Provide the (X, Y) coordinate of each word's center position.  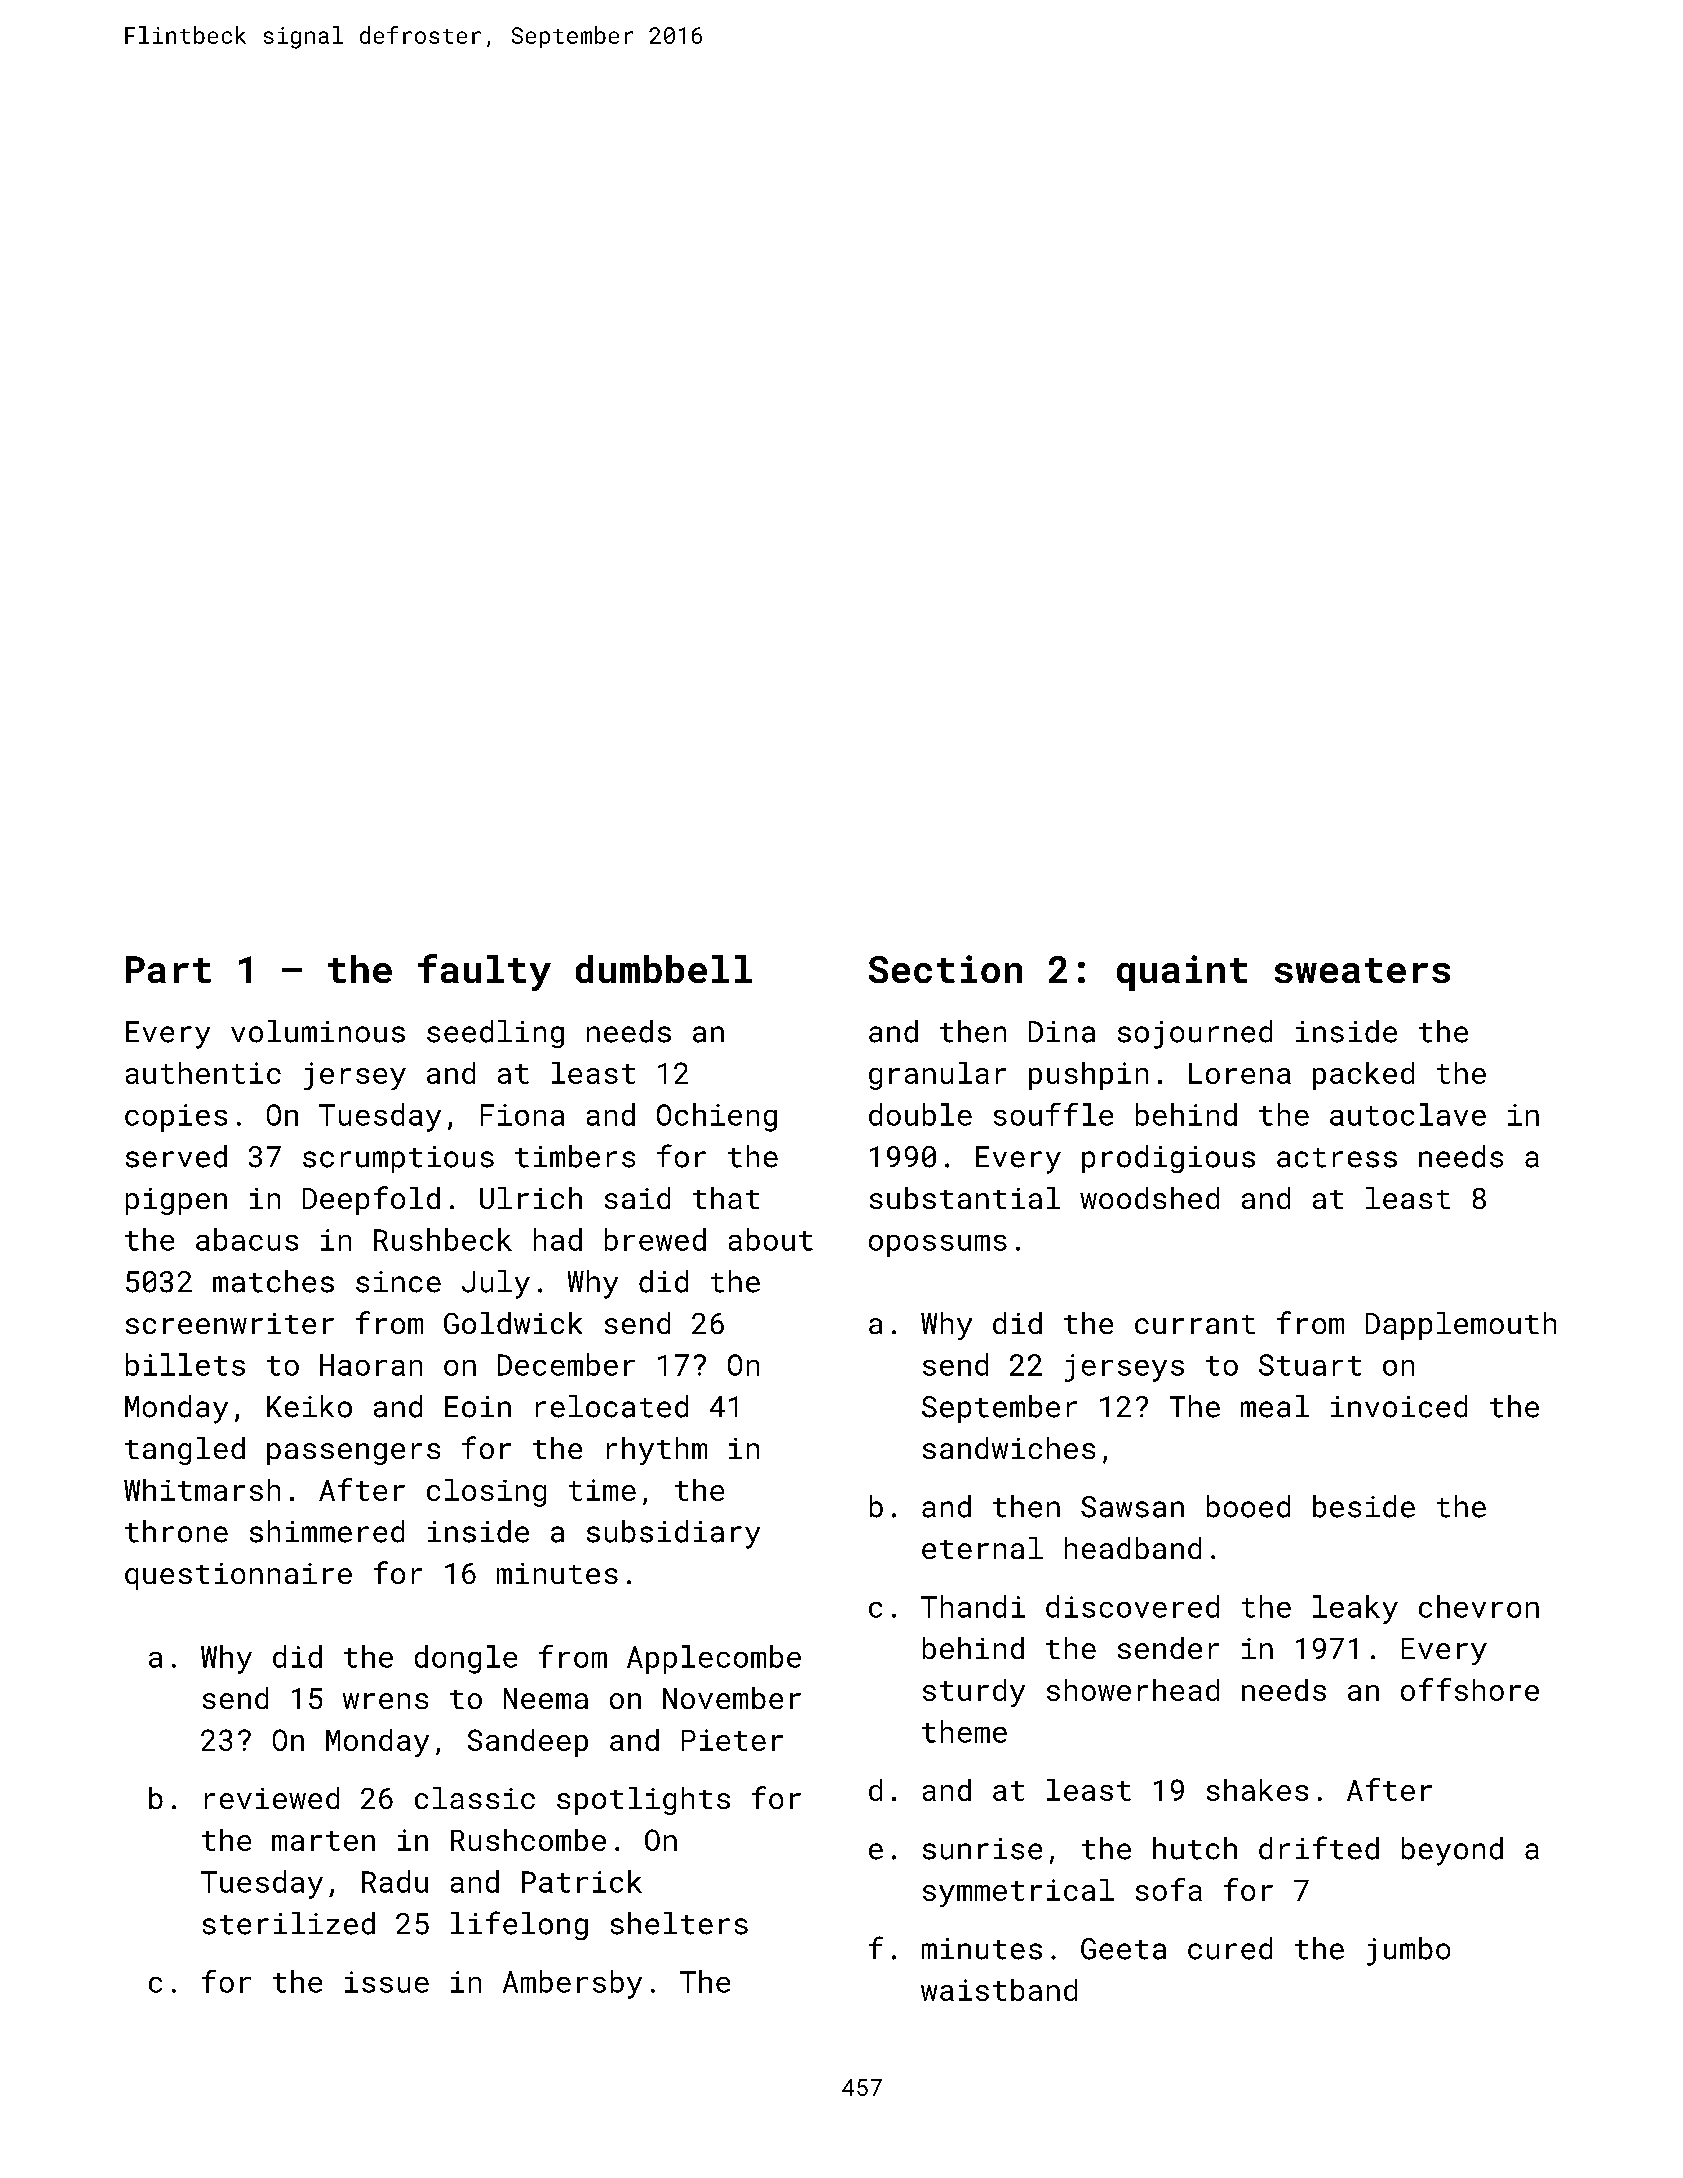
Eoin (478, 1407)
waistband (999, 1990)
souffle (1053, 1114)
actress (1337, 1158)
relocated (612, 1406)
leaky (1355, 1609)
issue (387, 1982)
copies (176, 1118)
